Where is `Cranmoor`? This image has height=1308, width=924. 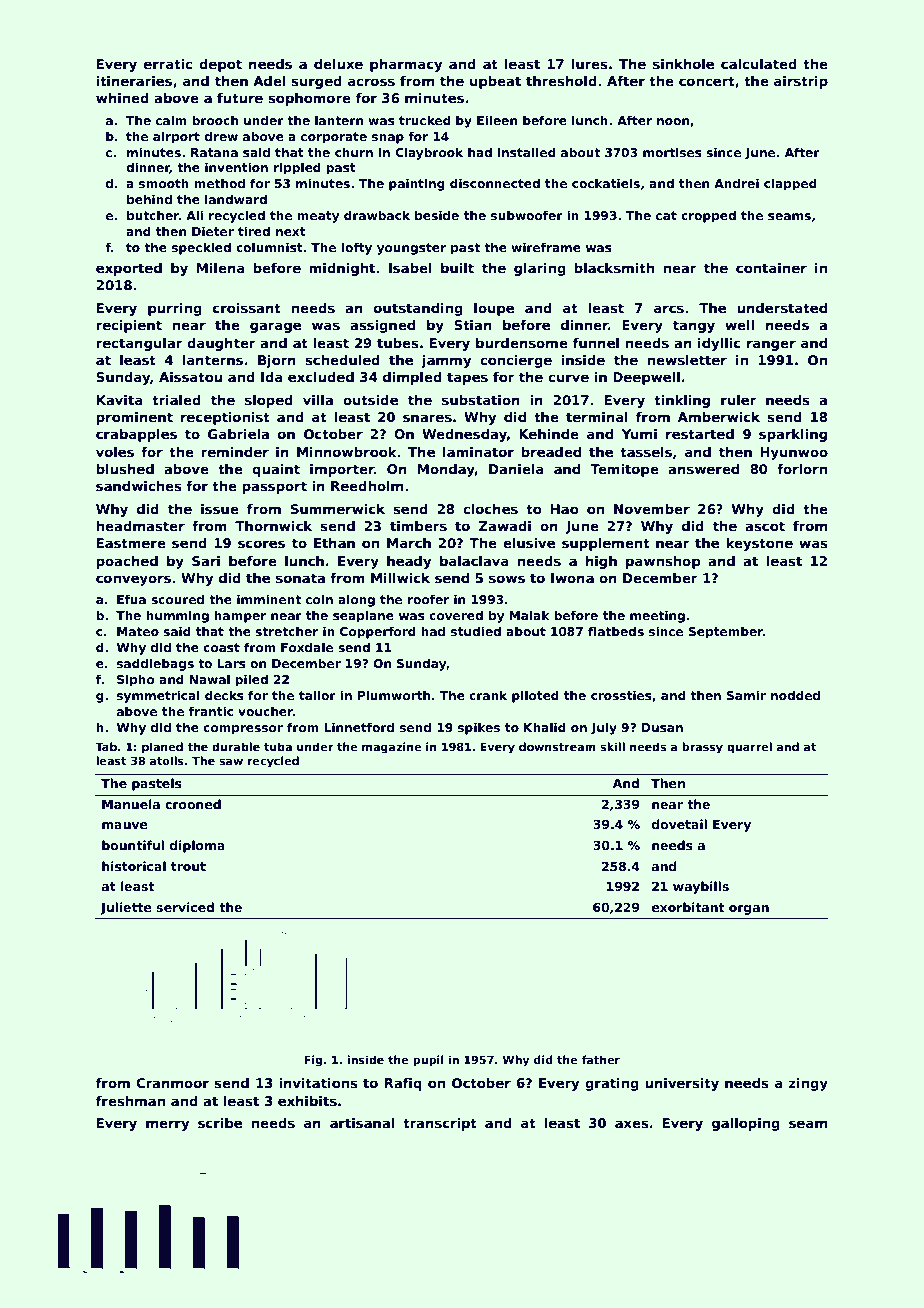 Cranmoor is located at coordinates (172, 1083).
